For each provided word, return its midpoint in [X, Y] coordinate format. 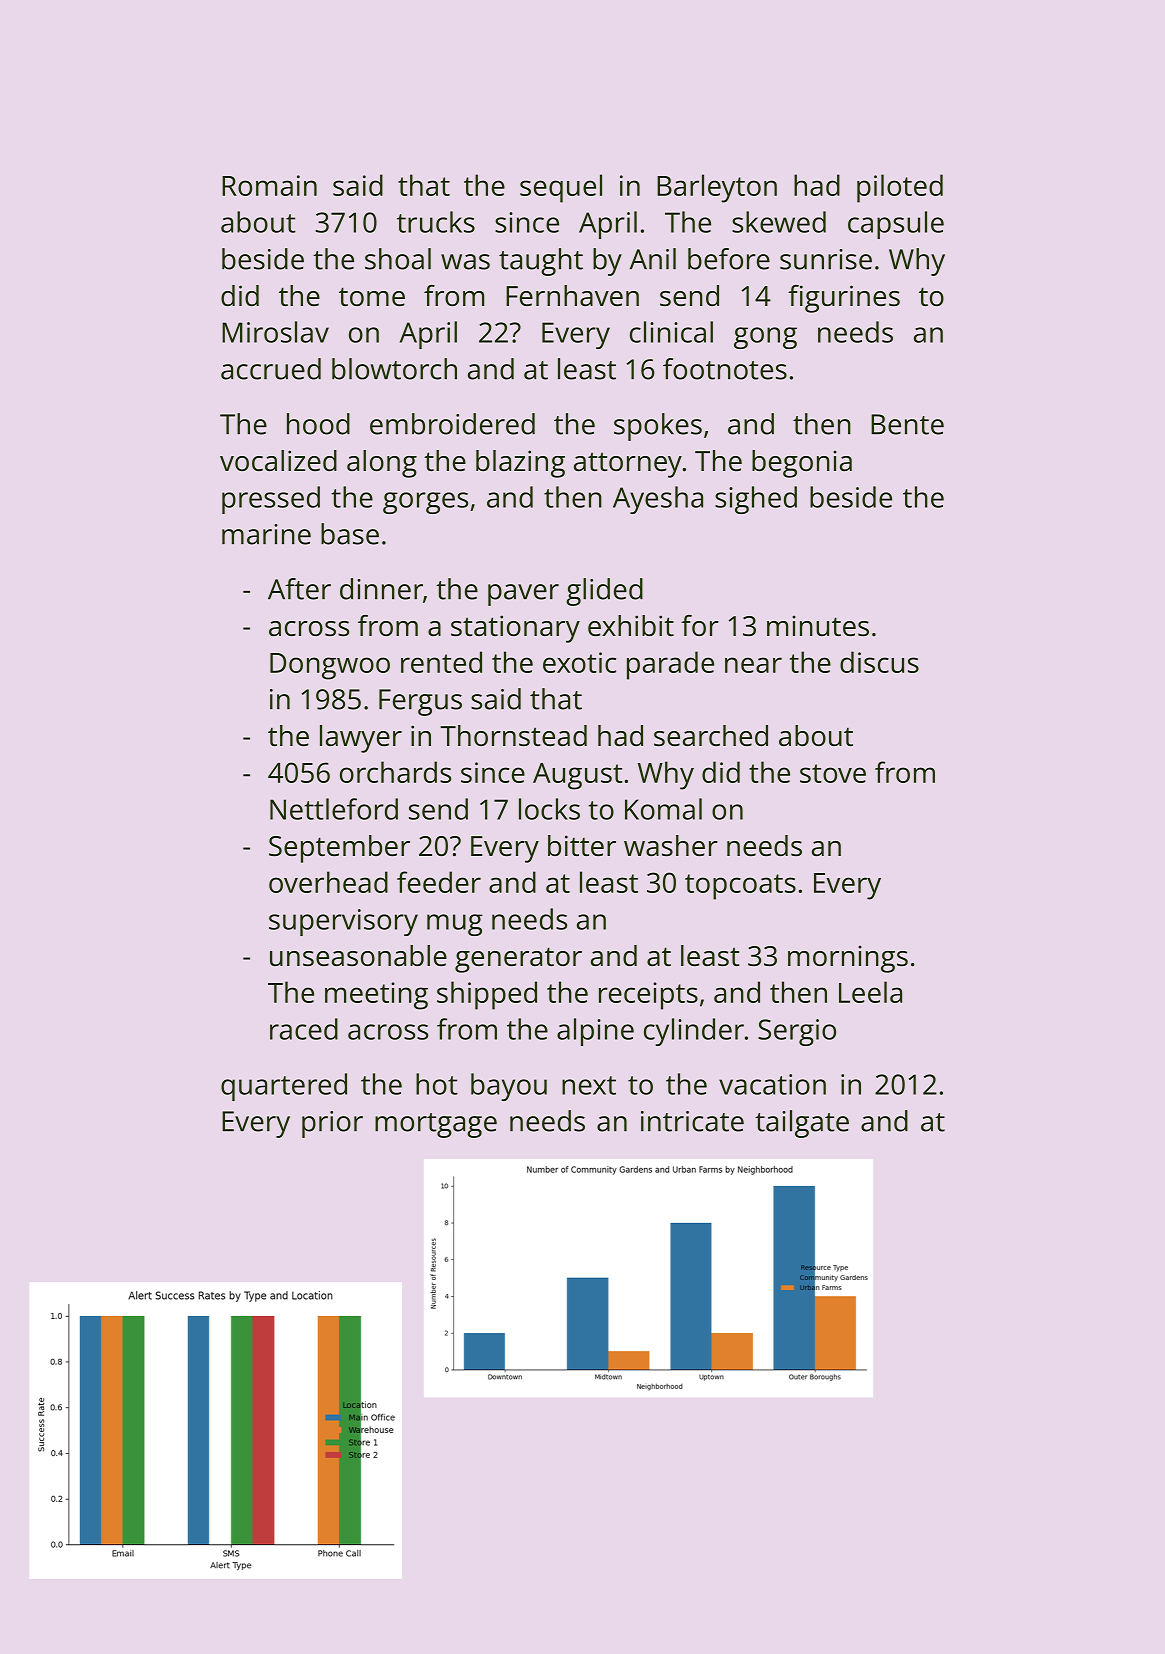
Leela [870, 992]
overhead [328, 882]
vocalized [278, 460]
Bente [907, 424]
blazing [520, 464]
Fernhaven [572, 295]
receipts [648, 996]
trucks [436, 222]
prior [332, 1124]
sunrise [826, 259]
